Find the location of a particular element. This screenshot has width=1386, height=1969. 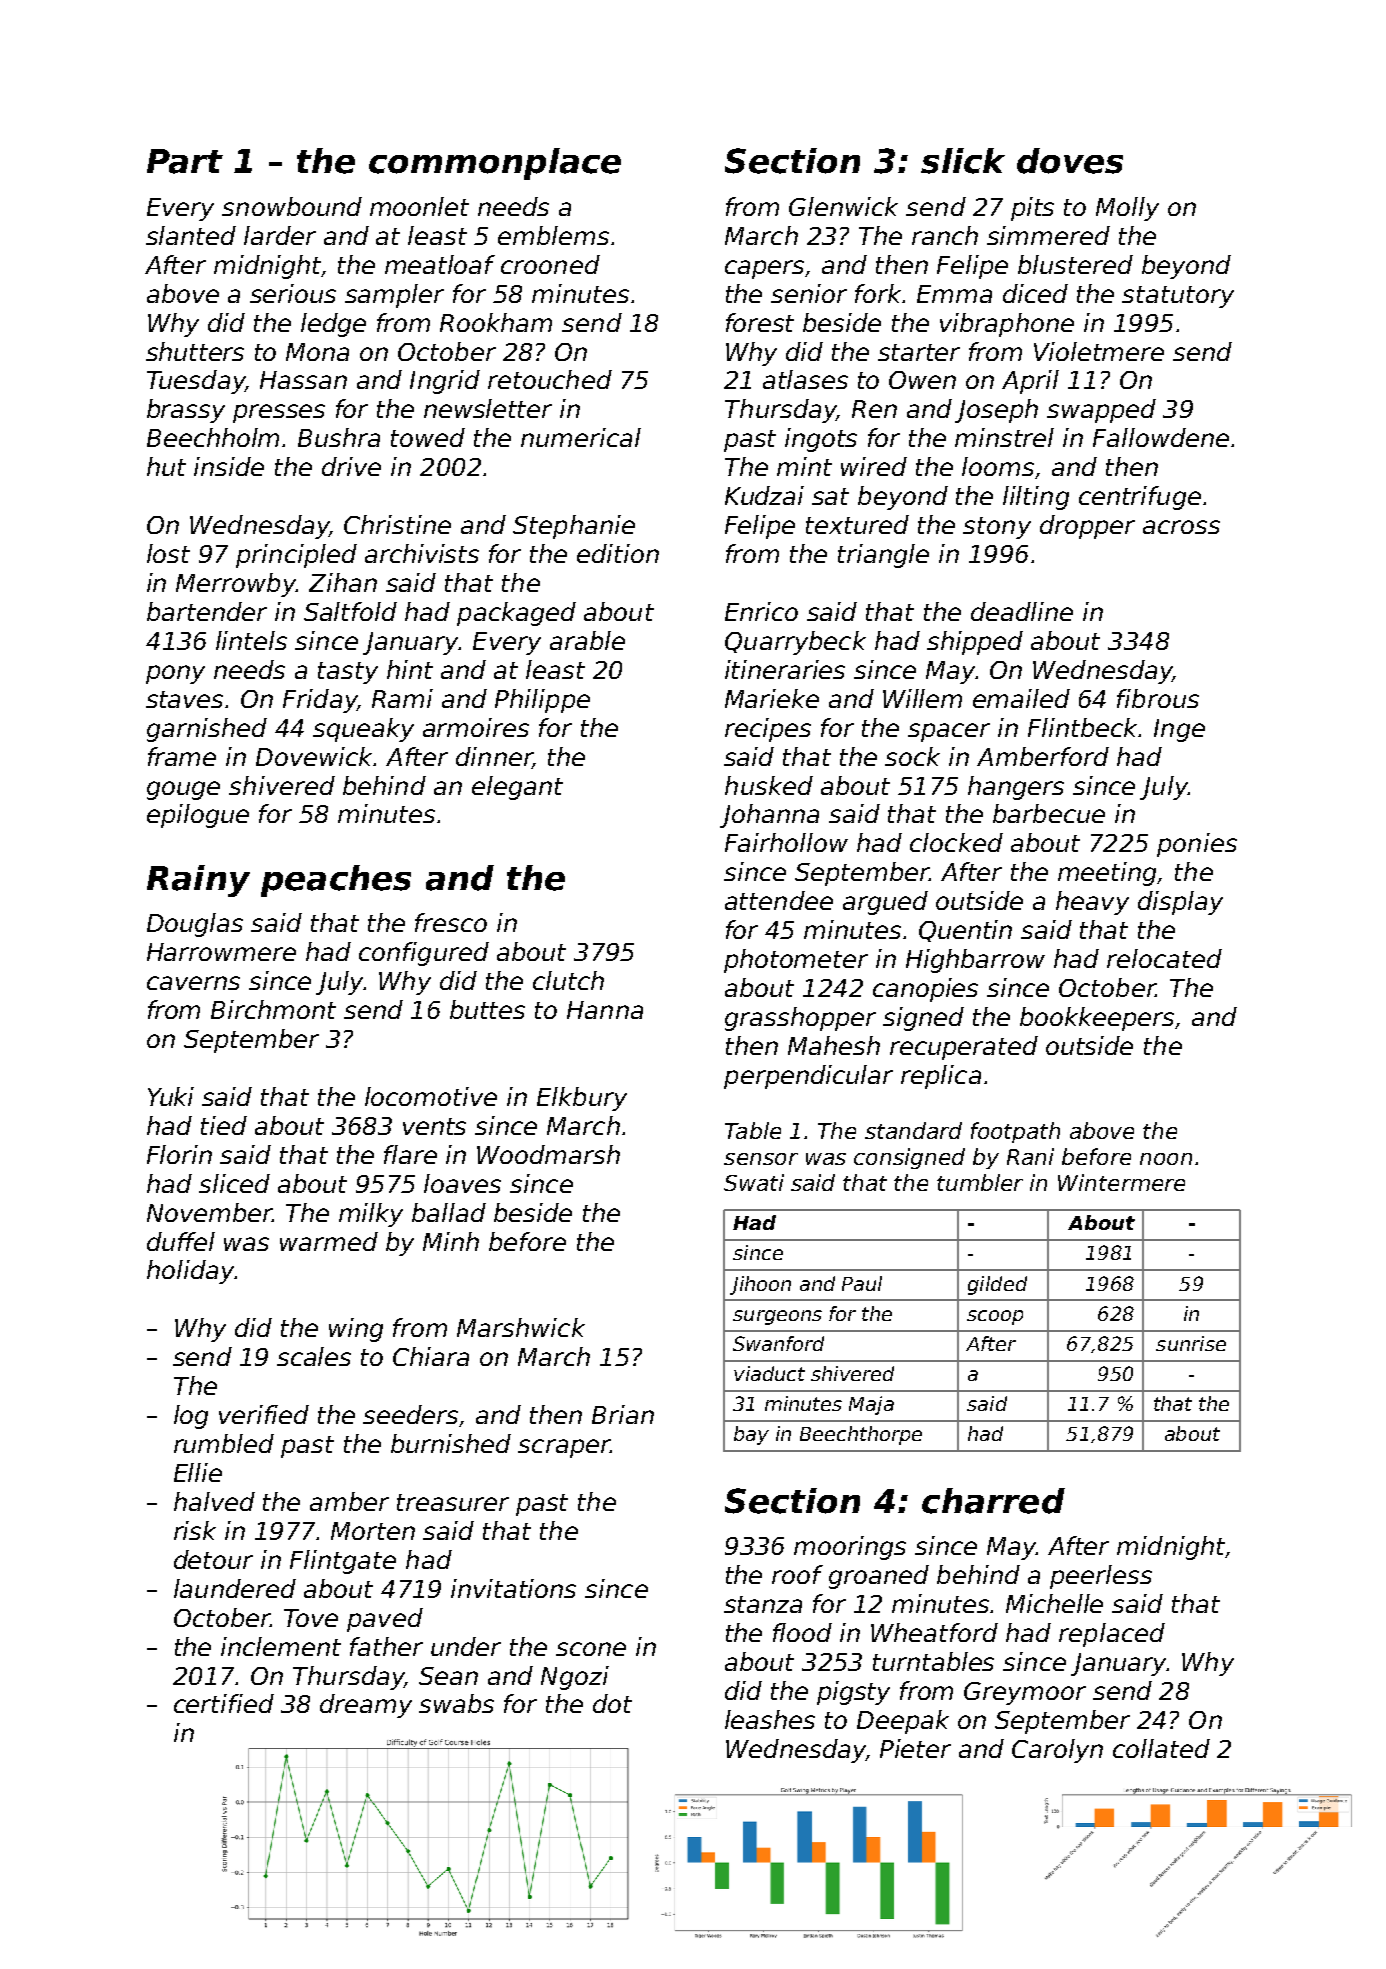

Violetmere is located at coordinates (1099, 351).
